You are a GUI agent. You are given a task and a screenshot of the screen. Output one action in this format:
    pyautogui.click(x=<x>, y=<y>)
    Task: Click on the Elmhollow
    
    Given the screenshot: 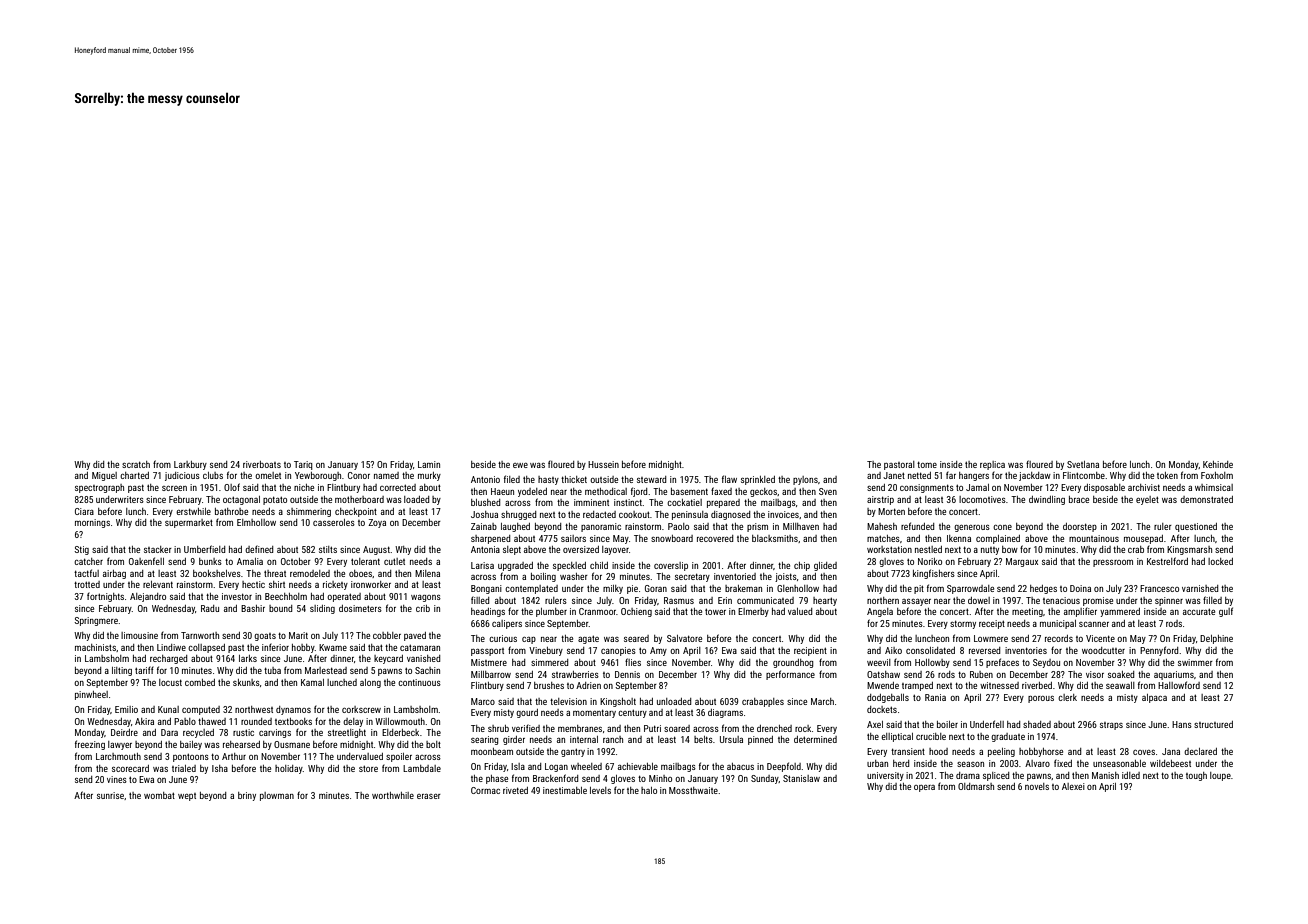 What is the action you would take?
    pyautogui.click(x=256, y=522)
